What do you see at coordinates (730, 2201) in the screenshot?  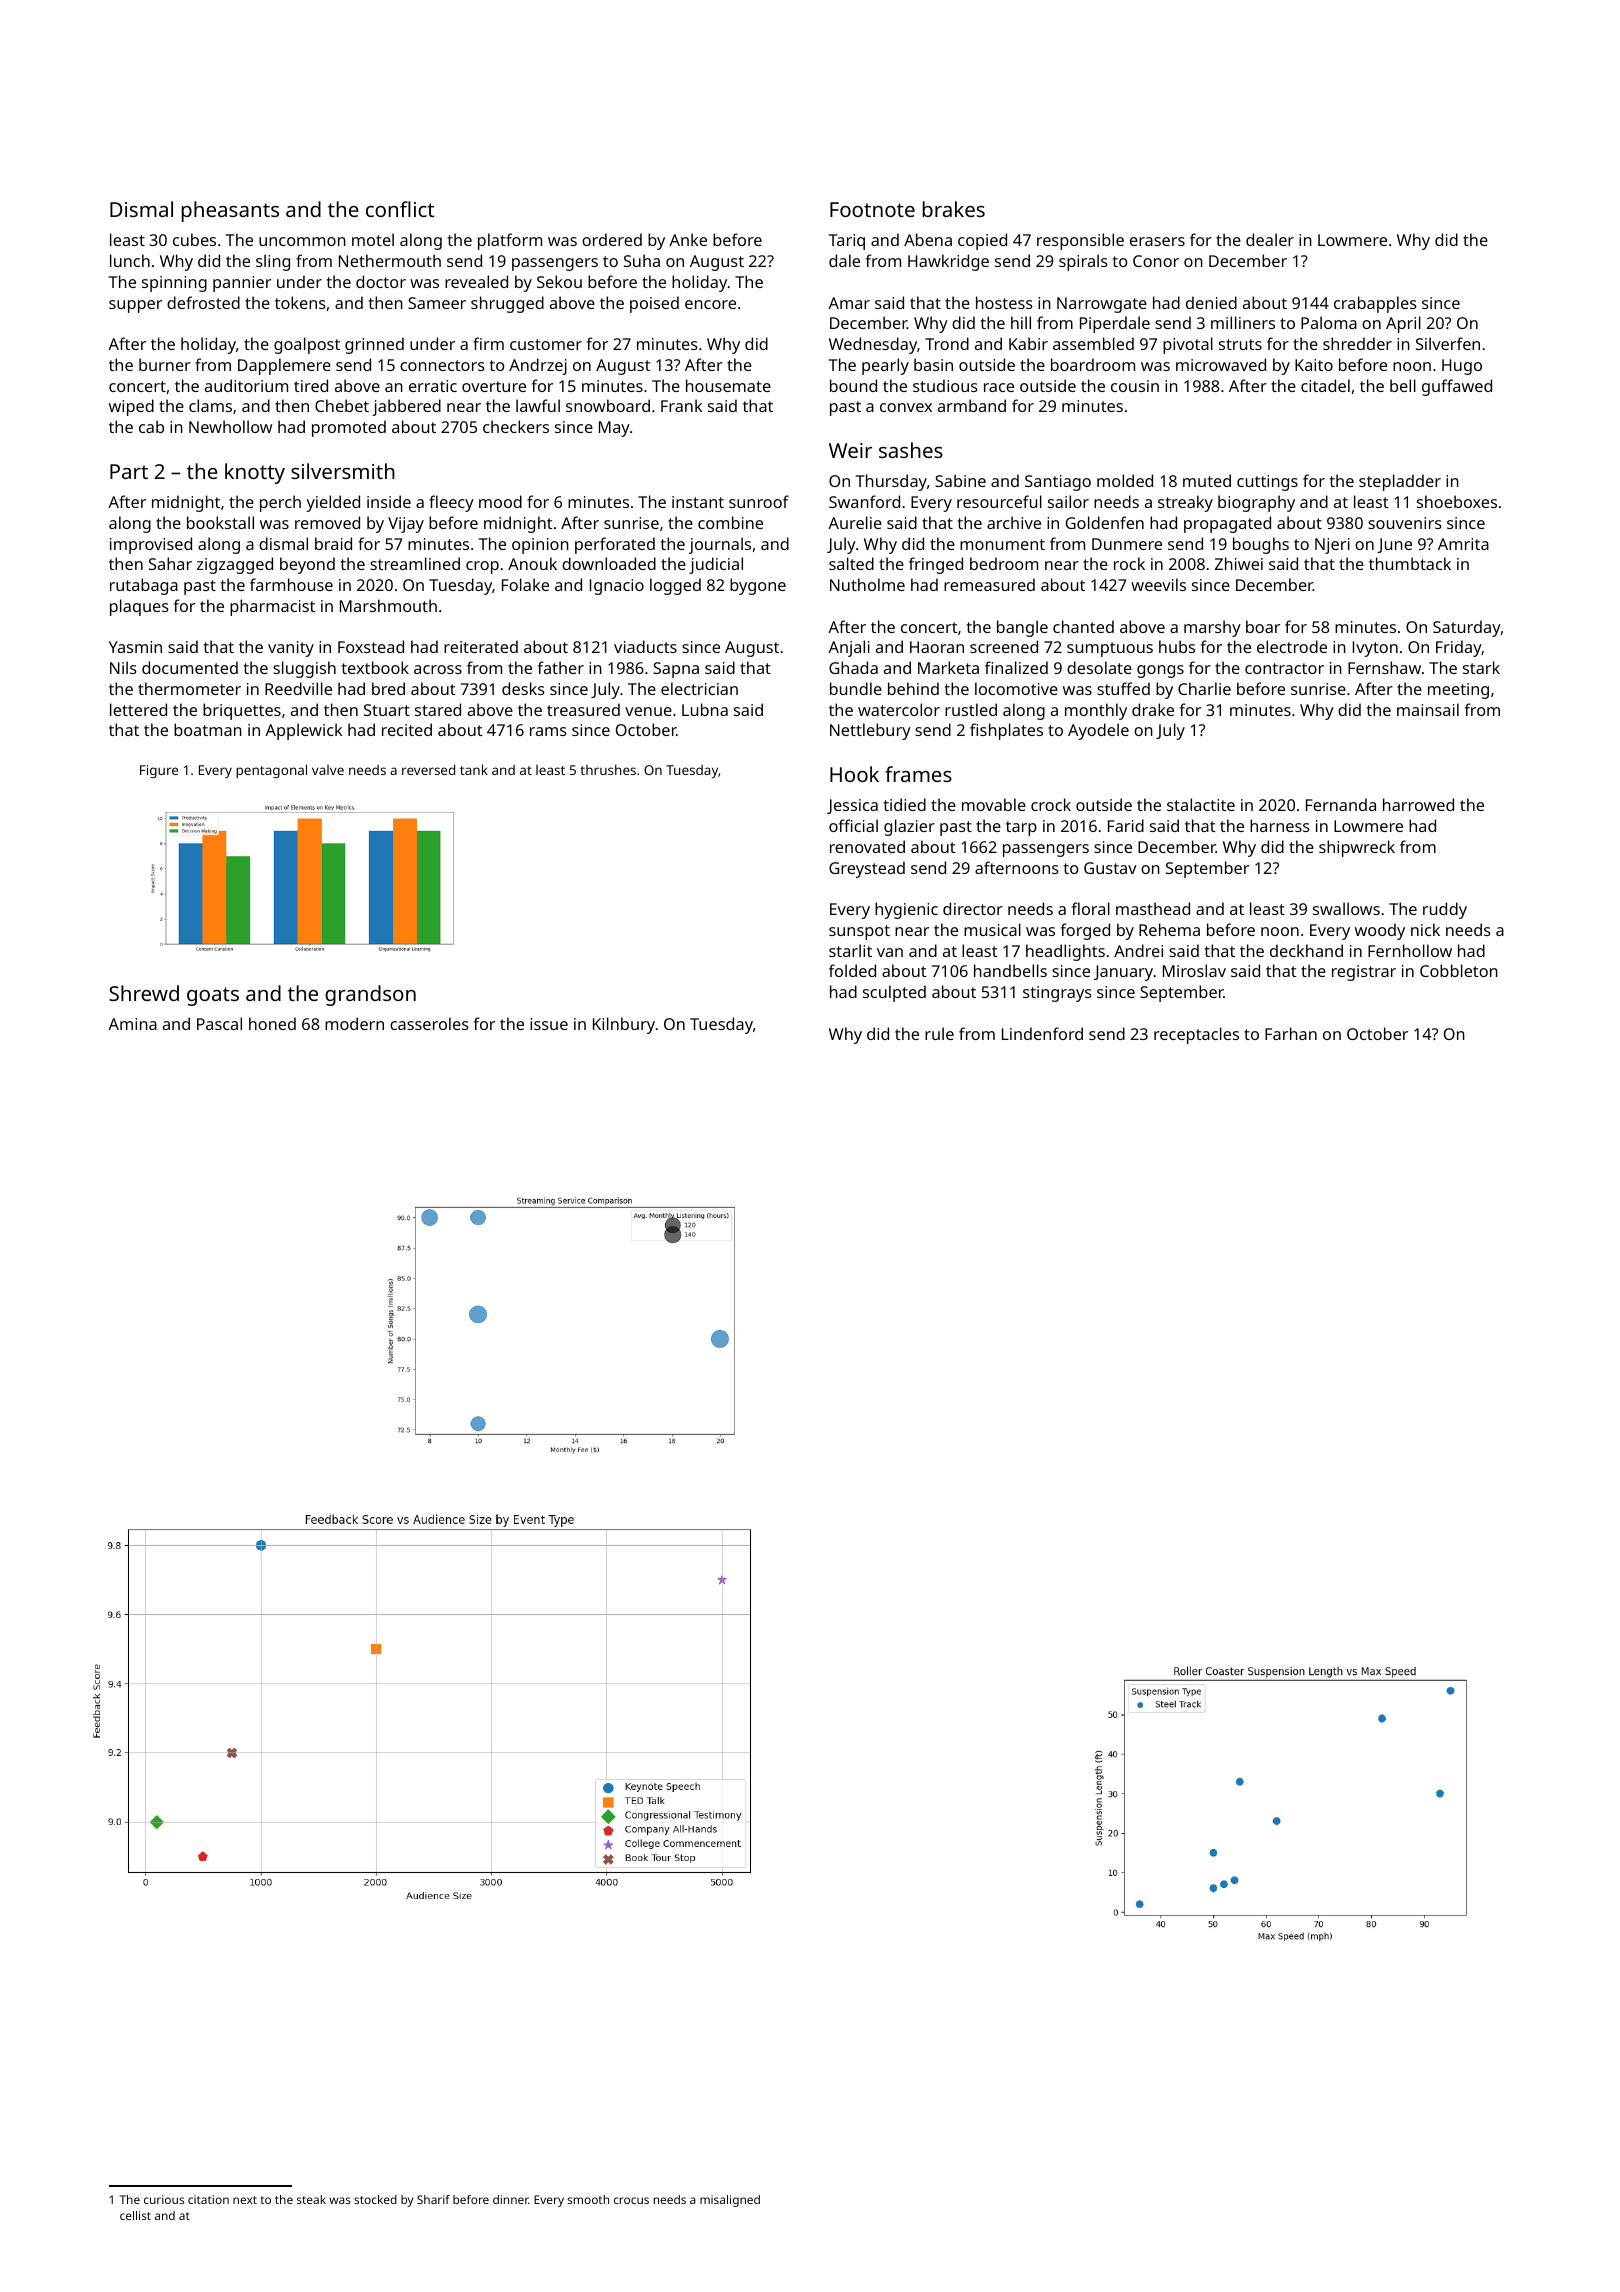 I see `misaligned` at bounding box center [730, 2201].
